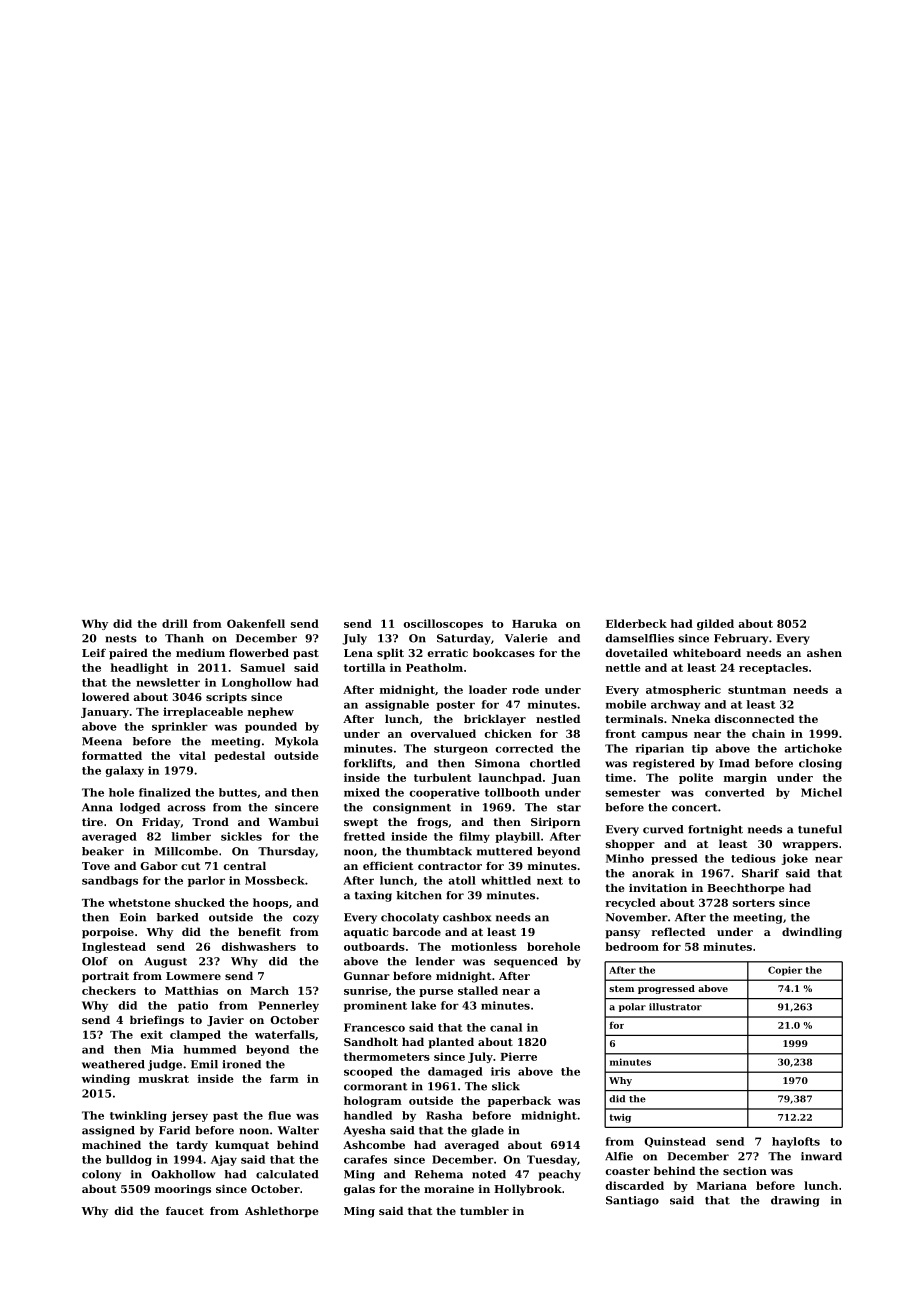  I want to click on gilded, so click(715, 624).
